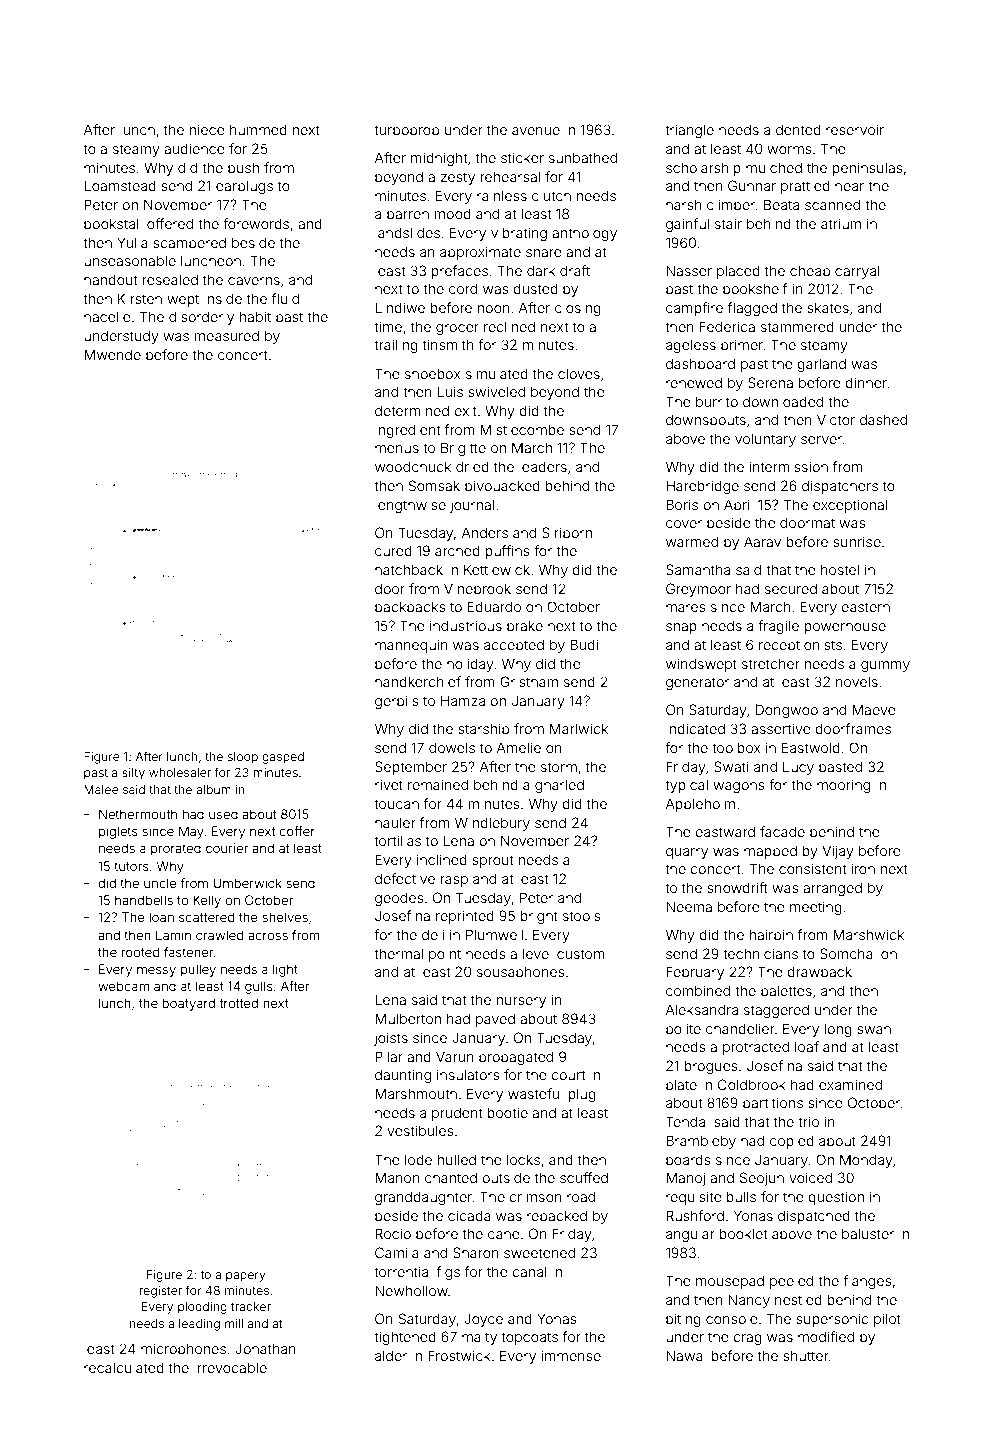  Describe the element at coordinates (123, 986) in the screenshot. I see `webcam` at that location.
